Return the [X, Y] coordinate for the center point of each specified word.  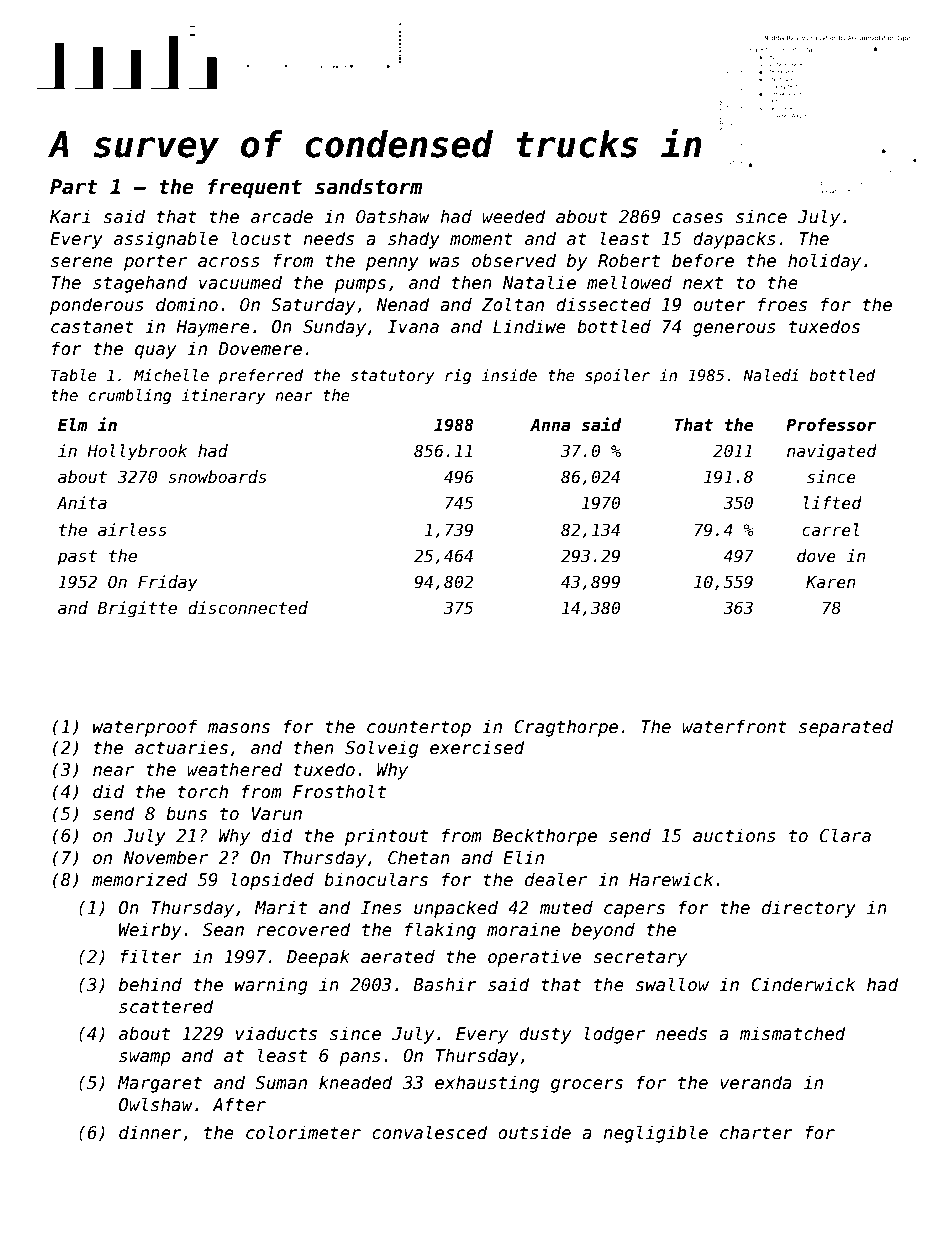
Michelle [171, 375]
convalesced [430, 1132]
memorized [139, 879]
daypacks [734, 240]
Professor [831, 425]
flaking [440, 931]
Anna [550, 425]
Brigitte [137, 609]
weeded [514, 216]
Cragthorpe [566, 728]
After [239, 1104]
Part [74, 187]
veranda [756, 1082]
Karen [831, 582]
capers [634, 911]
